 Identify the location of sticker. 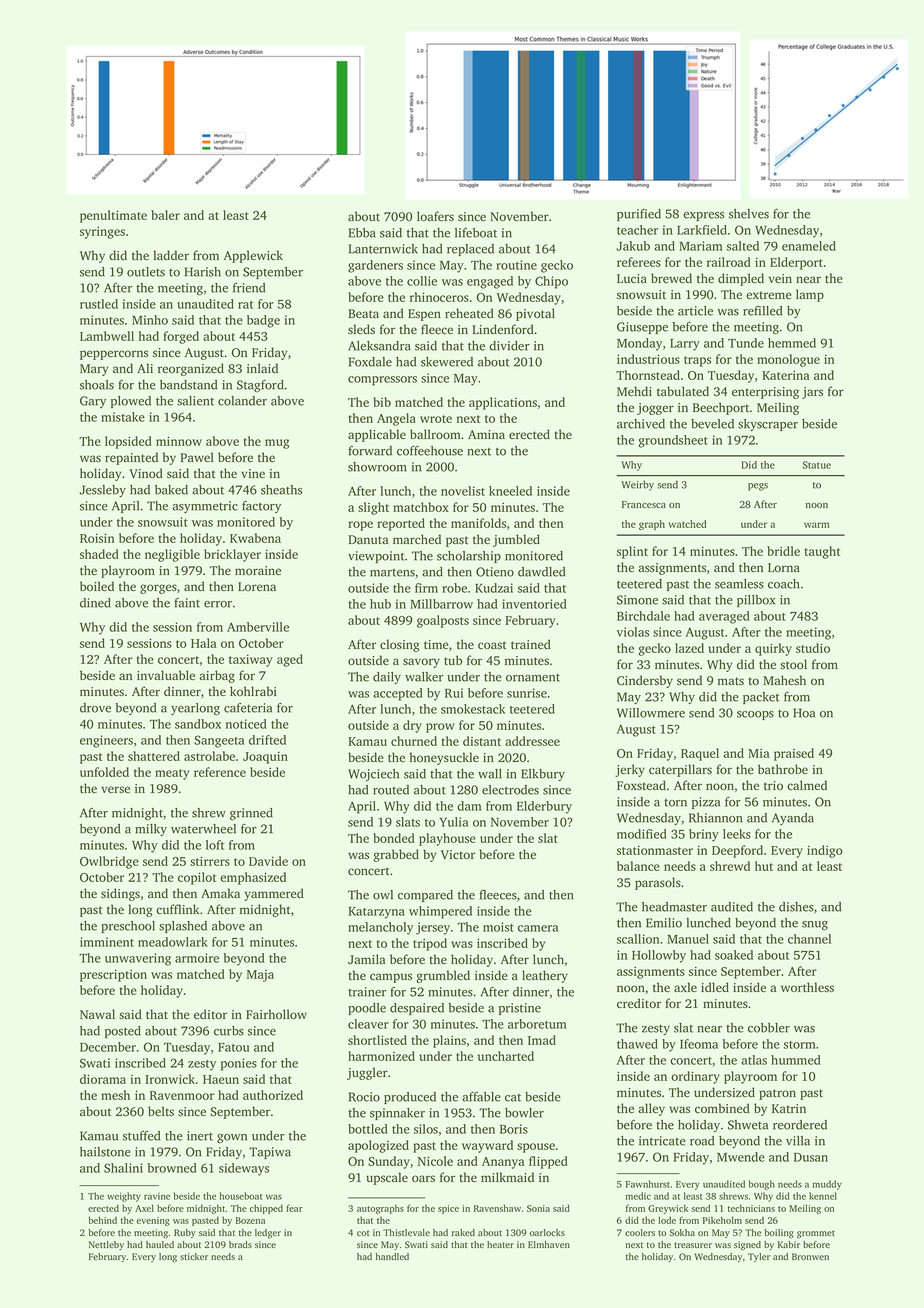
(194, 1256).
